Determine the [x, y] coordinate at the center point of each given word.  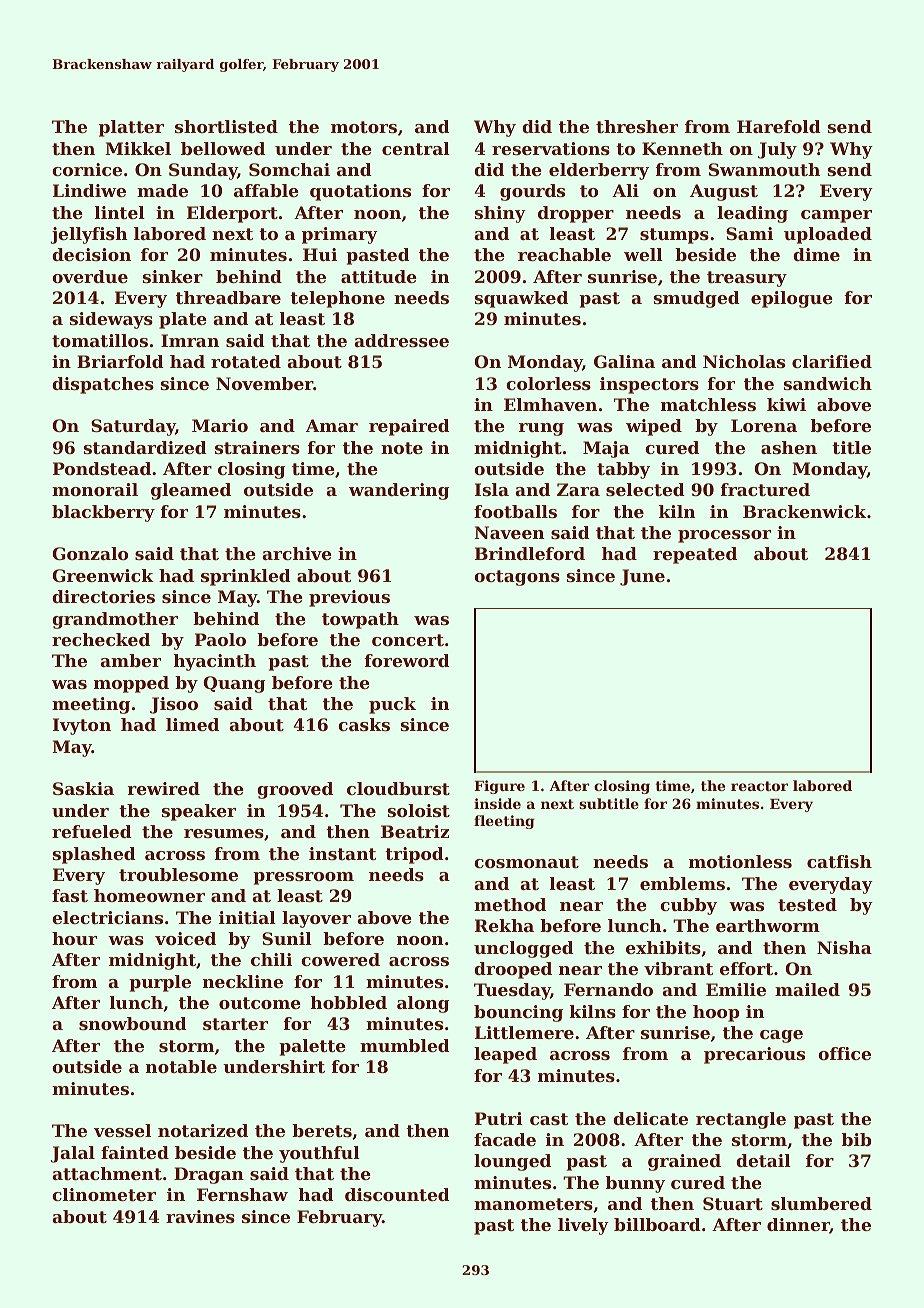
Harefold [779, 126]
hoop [716, 1013]
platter [131, 128]
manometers [533, 1204]
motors [364, 127]
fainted [135, 1152]
